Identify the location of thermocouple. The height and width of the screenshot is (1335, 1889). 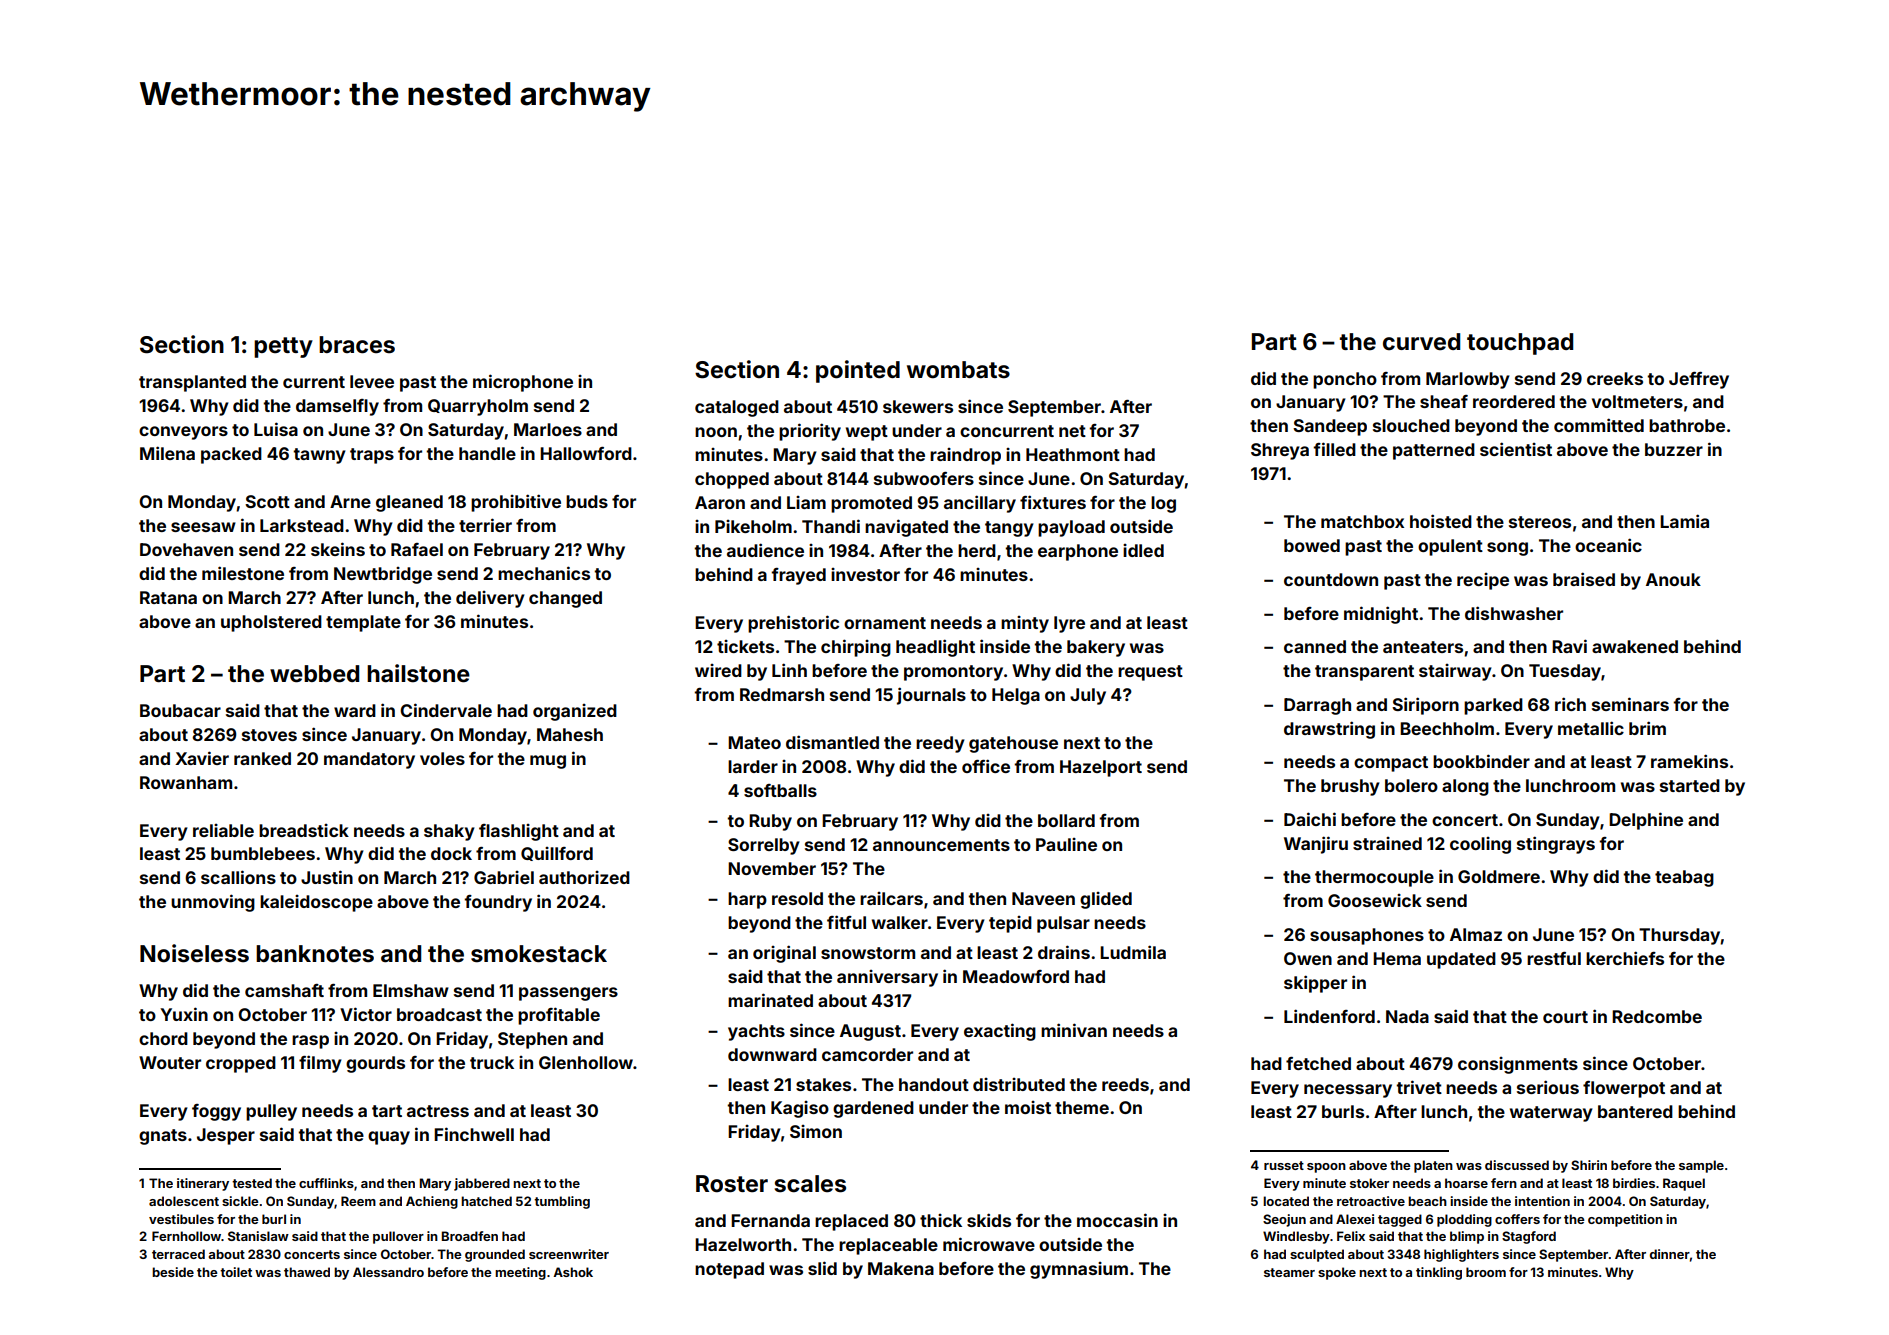
(1374, 878).
